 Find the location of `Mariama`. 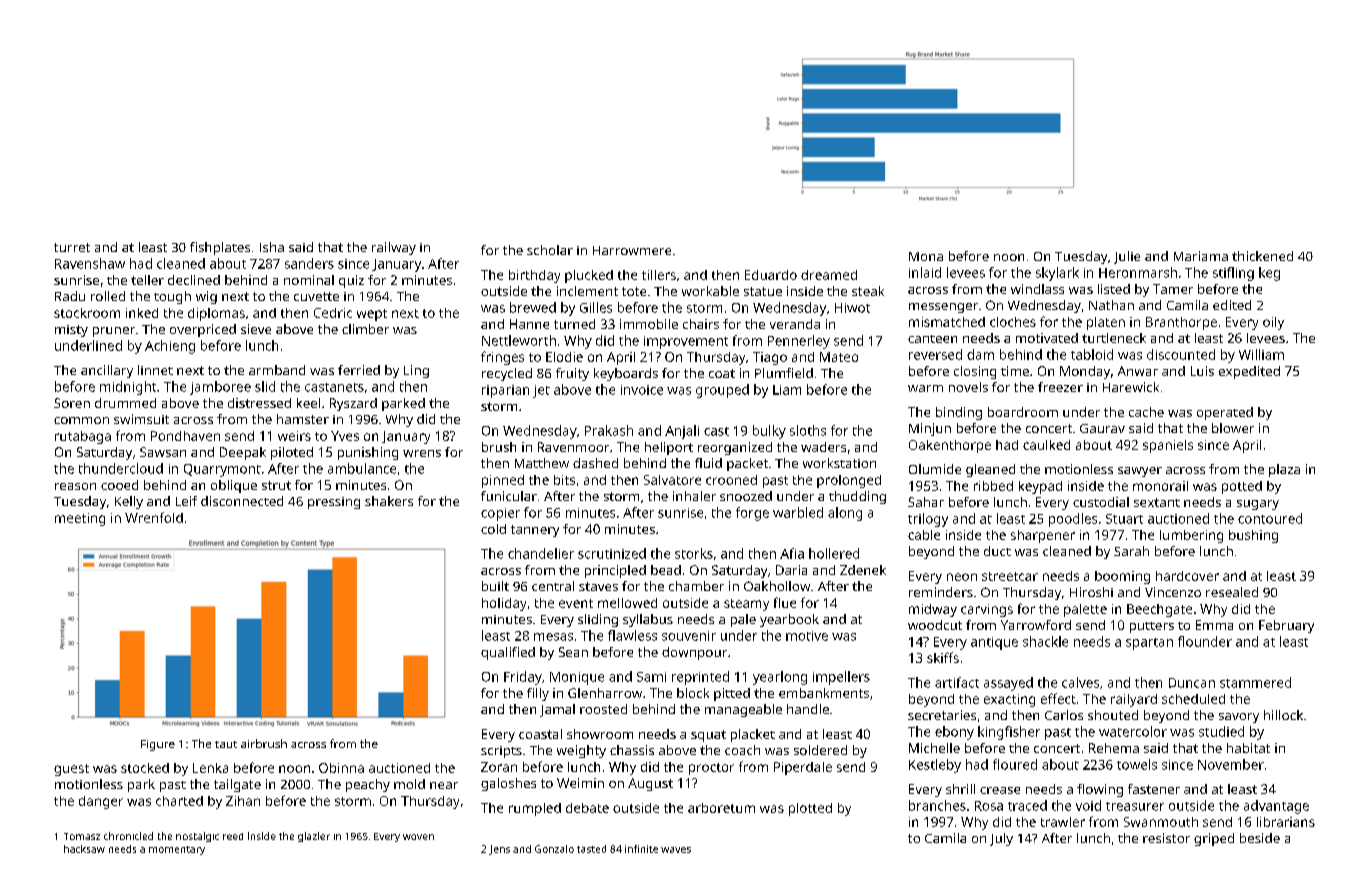

Mariama is located at coordinates (1201, 256).
